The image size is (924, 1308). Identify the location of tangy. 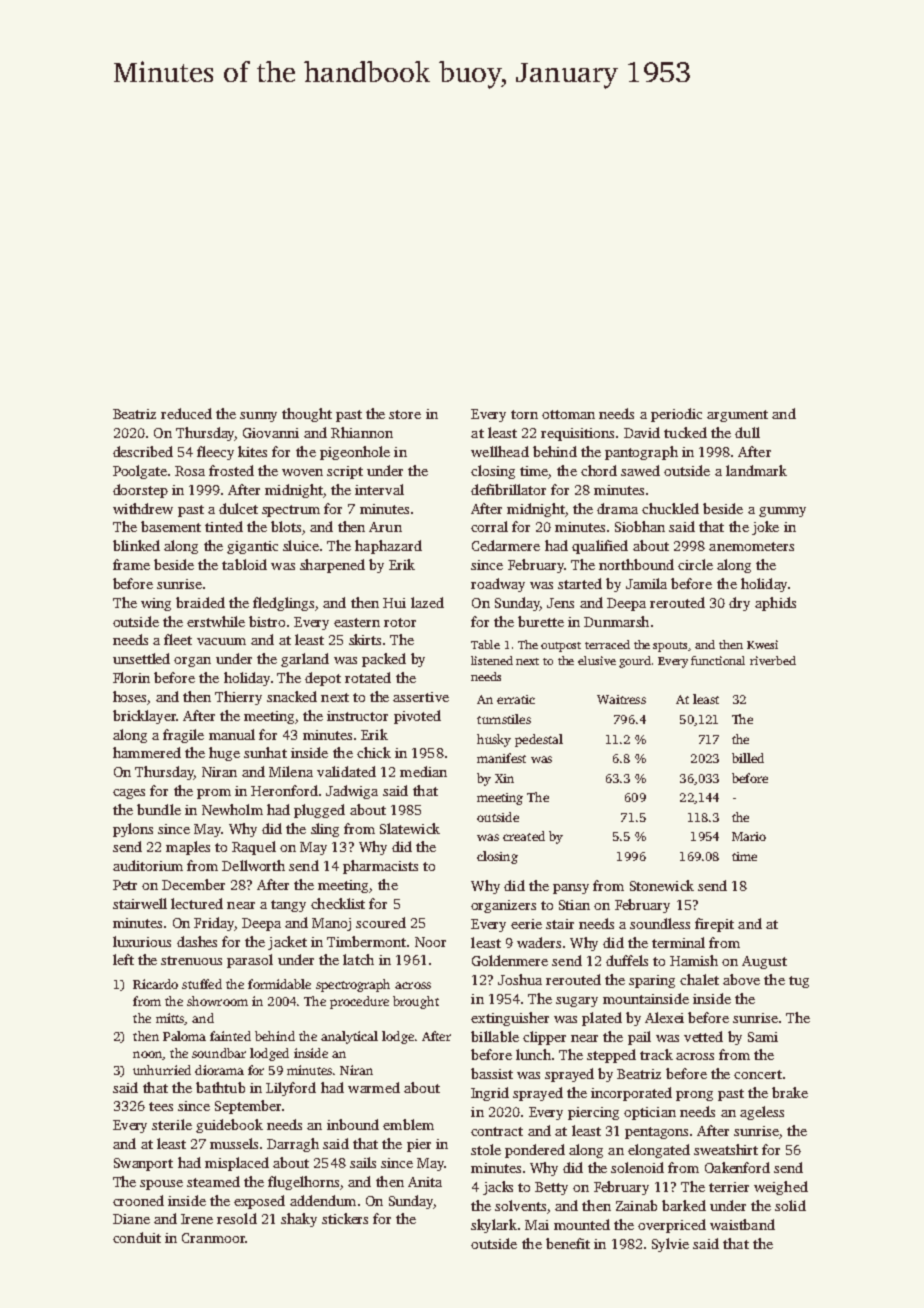
(288, 906).
